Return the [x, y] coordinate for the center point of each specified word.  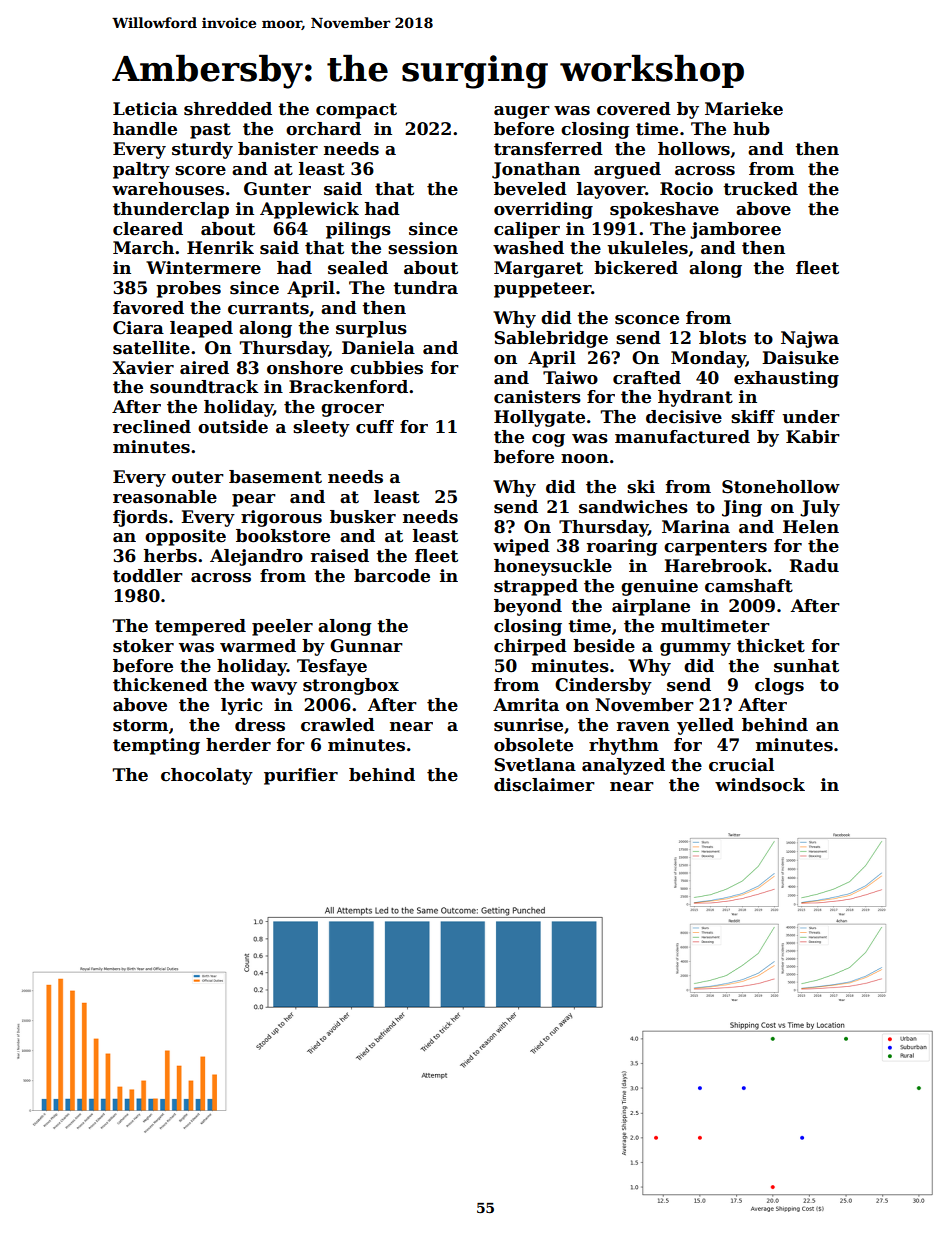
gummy [695, 649]
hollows [694, 149]
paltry [141, 170]
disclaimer [544, 785]
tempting [156, 746]
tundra [425, 288]
